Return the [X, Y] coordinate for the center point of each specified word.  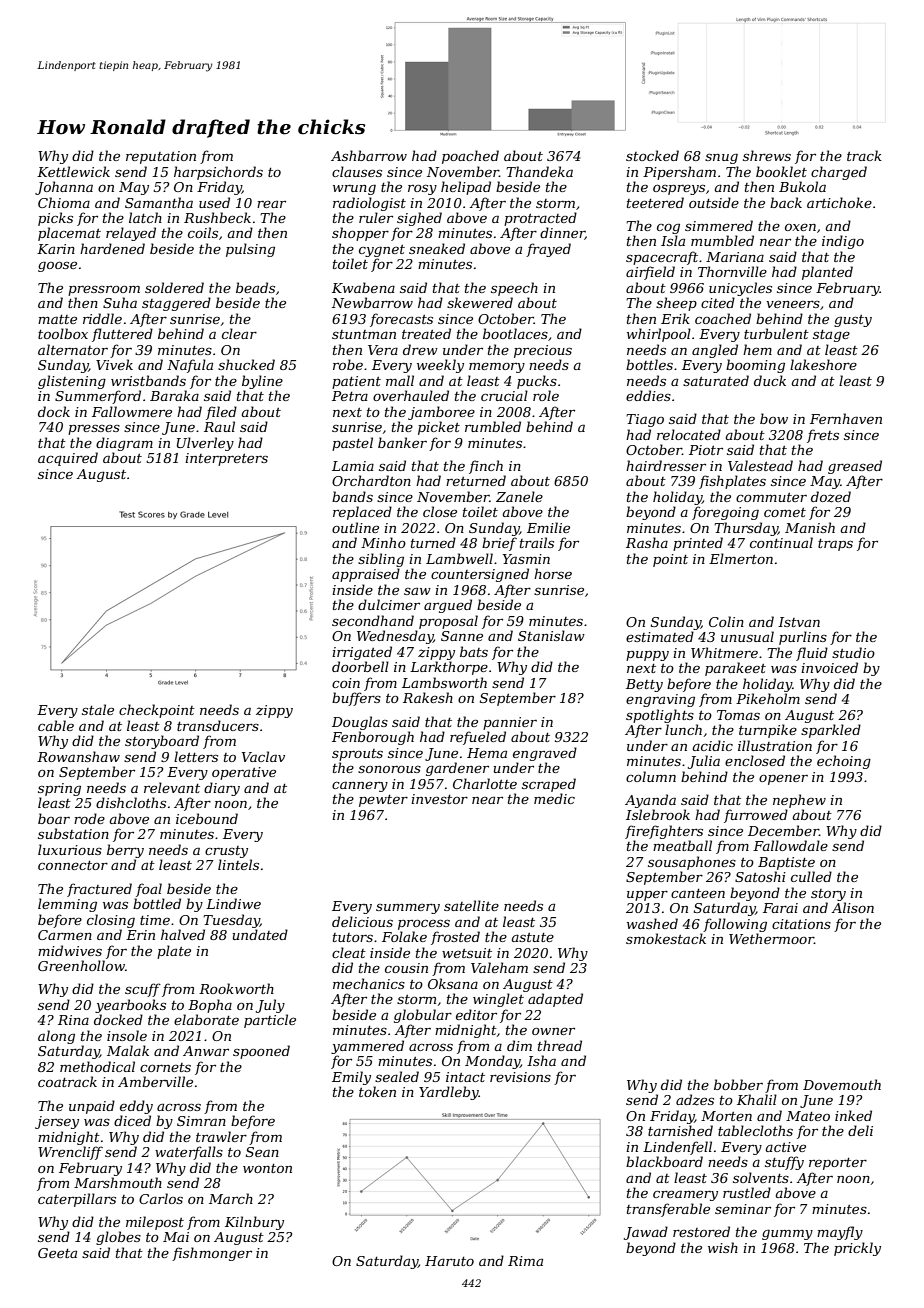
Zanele [519, 496]
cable [56, 725]
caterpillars [77, 1200]
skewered [480, 302]
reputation [161, 157]
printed [698, 544]
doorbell [360, 666]
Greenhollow [81, 965]
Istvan [799, 622]
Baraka [174, 395]
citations [801, 924]
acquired [68, 459]
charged [839, 173]
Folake [404, 936]
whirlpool [659, 335]
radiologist [369, 204]
